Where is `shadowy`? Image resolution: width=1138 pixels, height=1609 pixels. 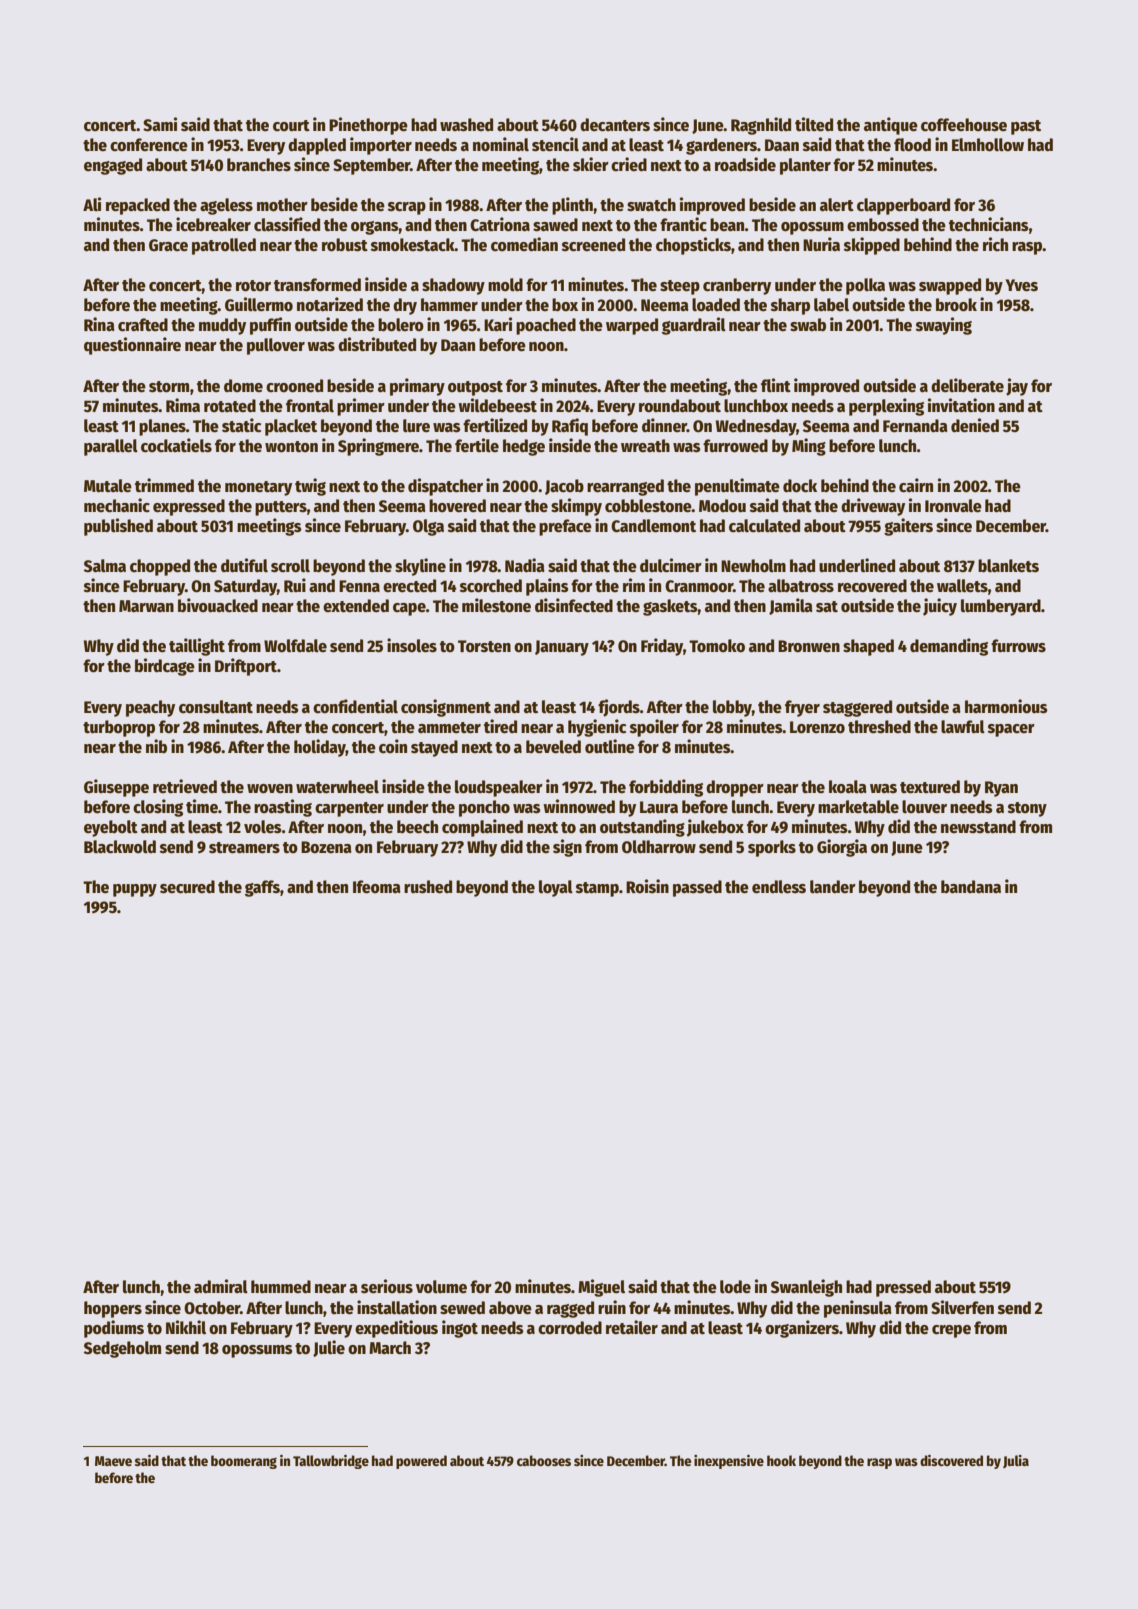
shadowy is located at coordinates (453, 286).
